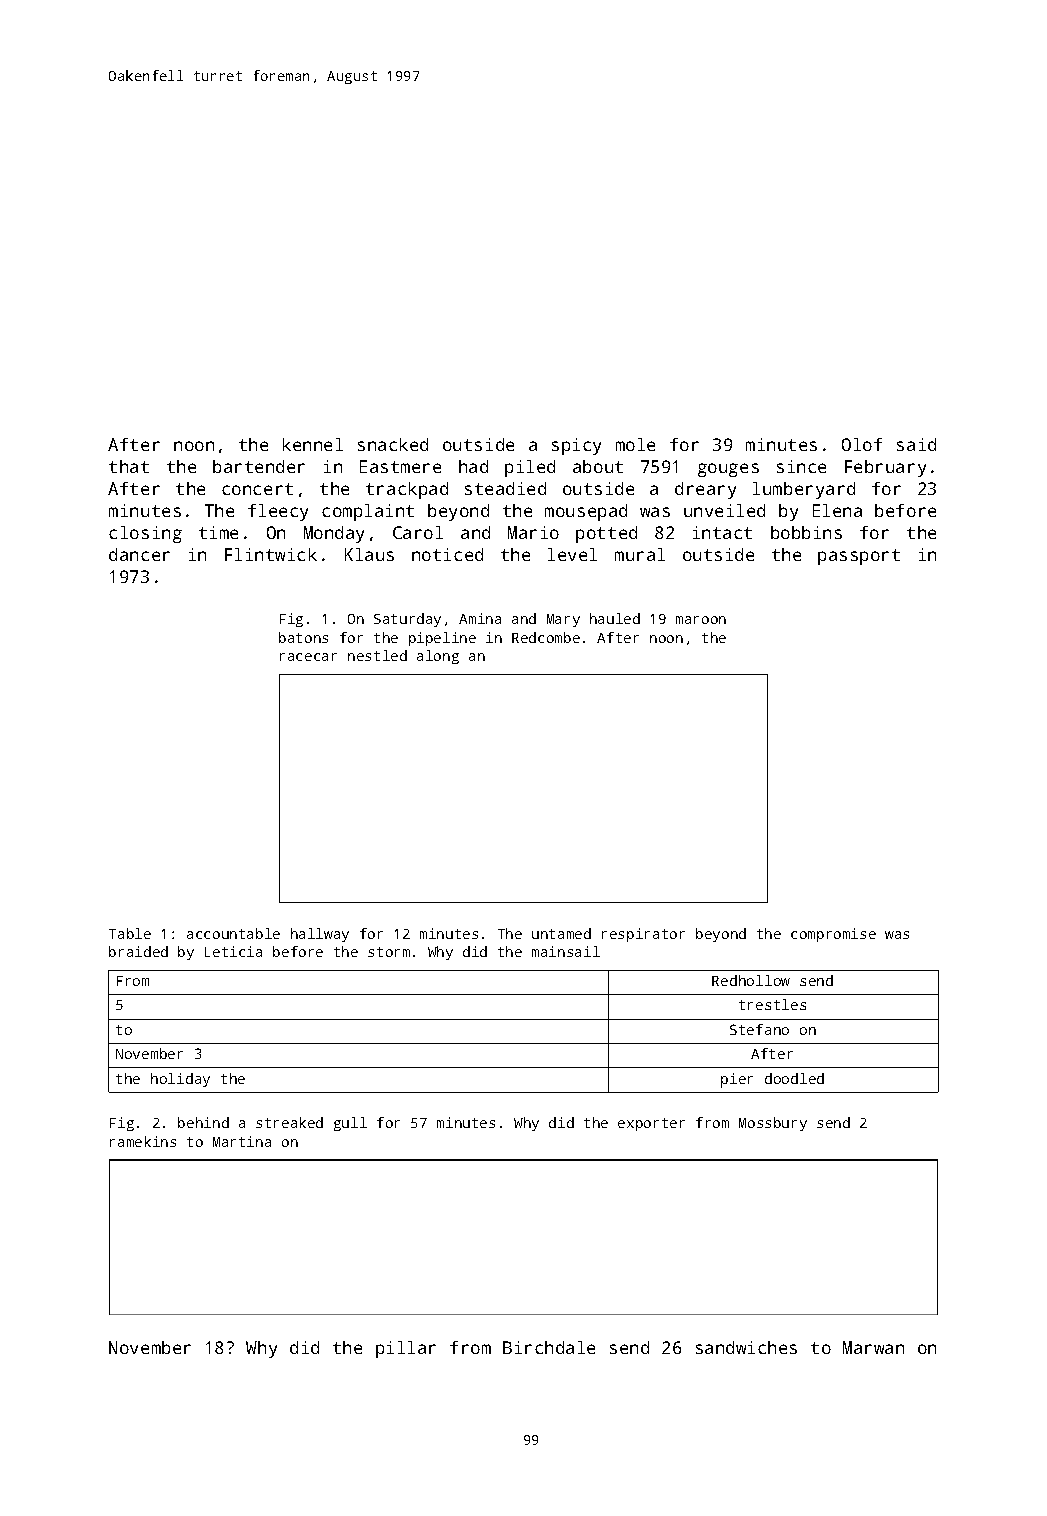  Describe the element at coordinates (916, 444) in the screenshot. I see `said` at that location.
